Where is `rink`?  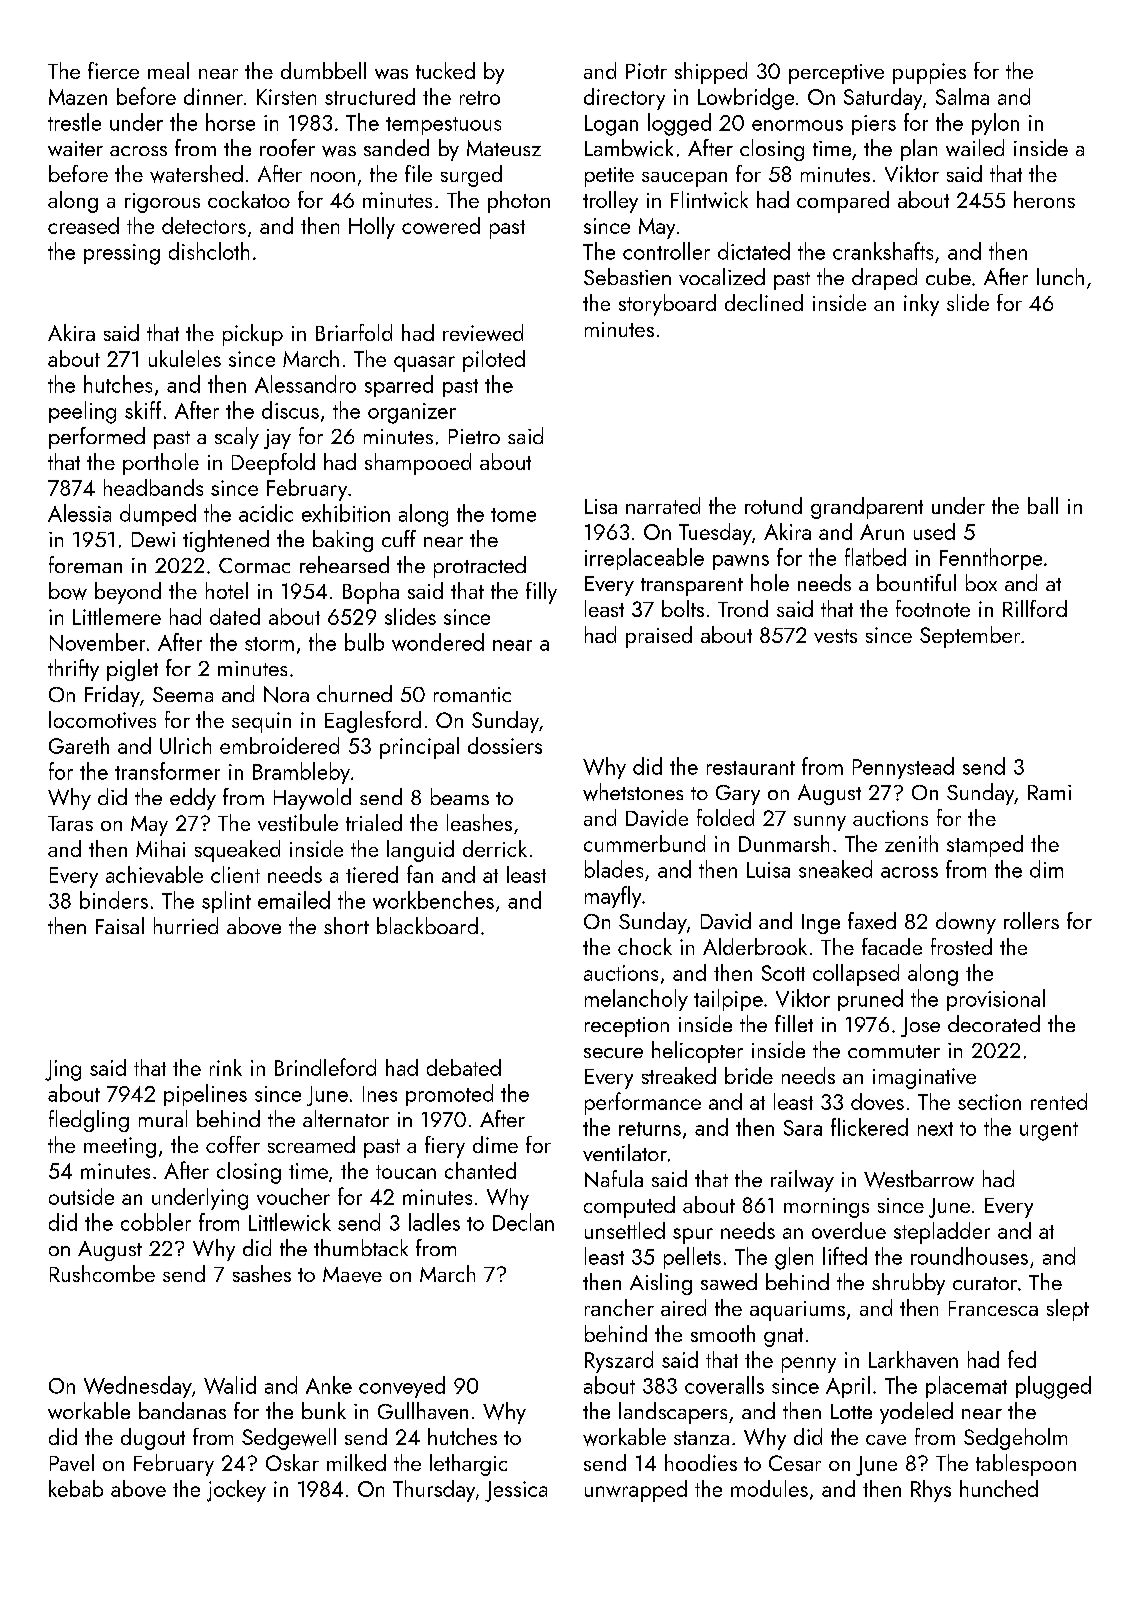 rink is located at coordinates (226, 1067).
